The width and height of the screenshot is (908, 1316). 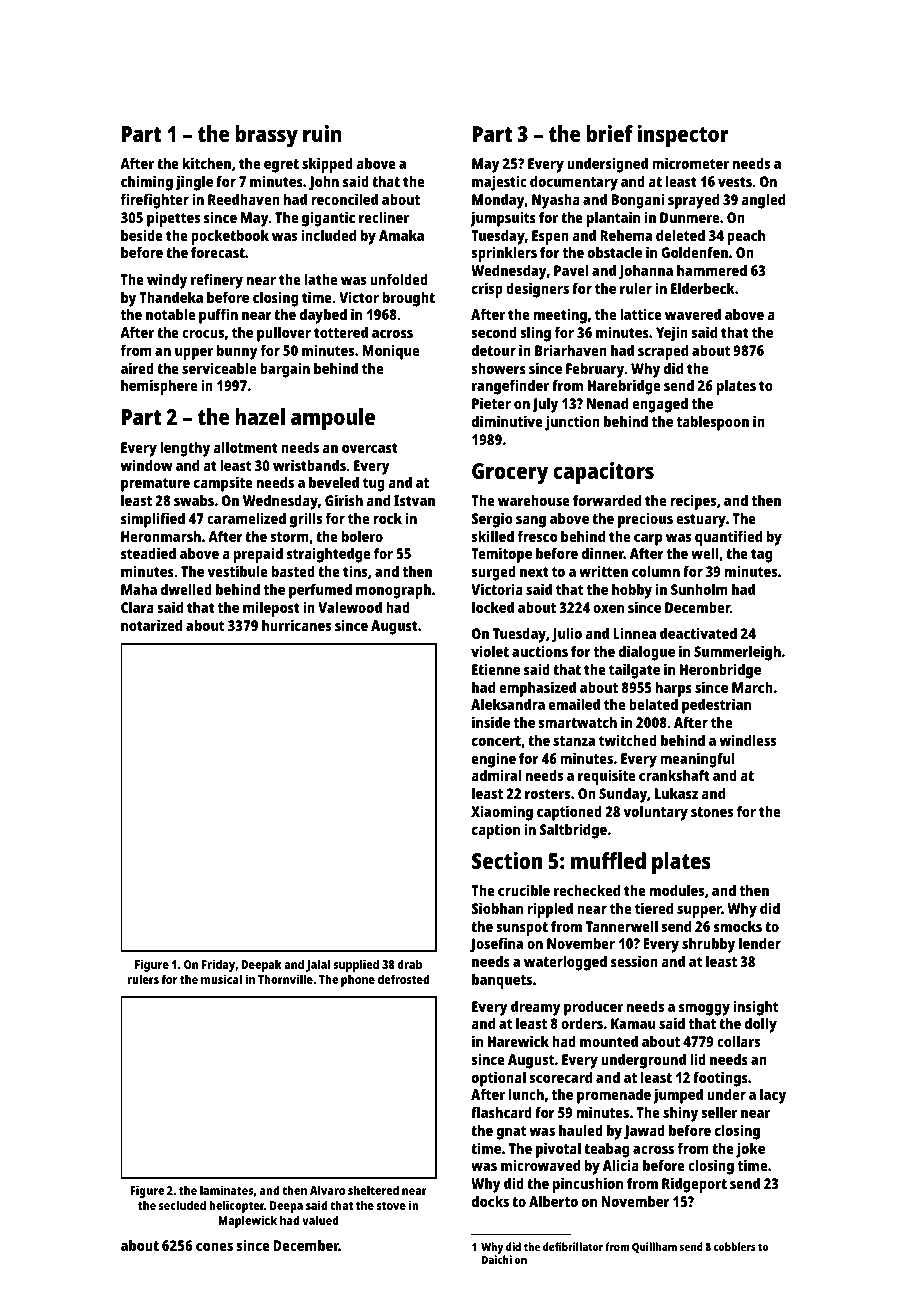 What do you see at coordinates (322, 133) in the screenshot?
I see `ruin` at bounding box center [322, 133].
